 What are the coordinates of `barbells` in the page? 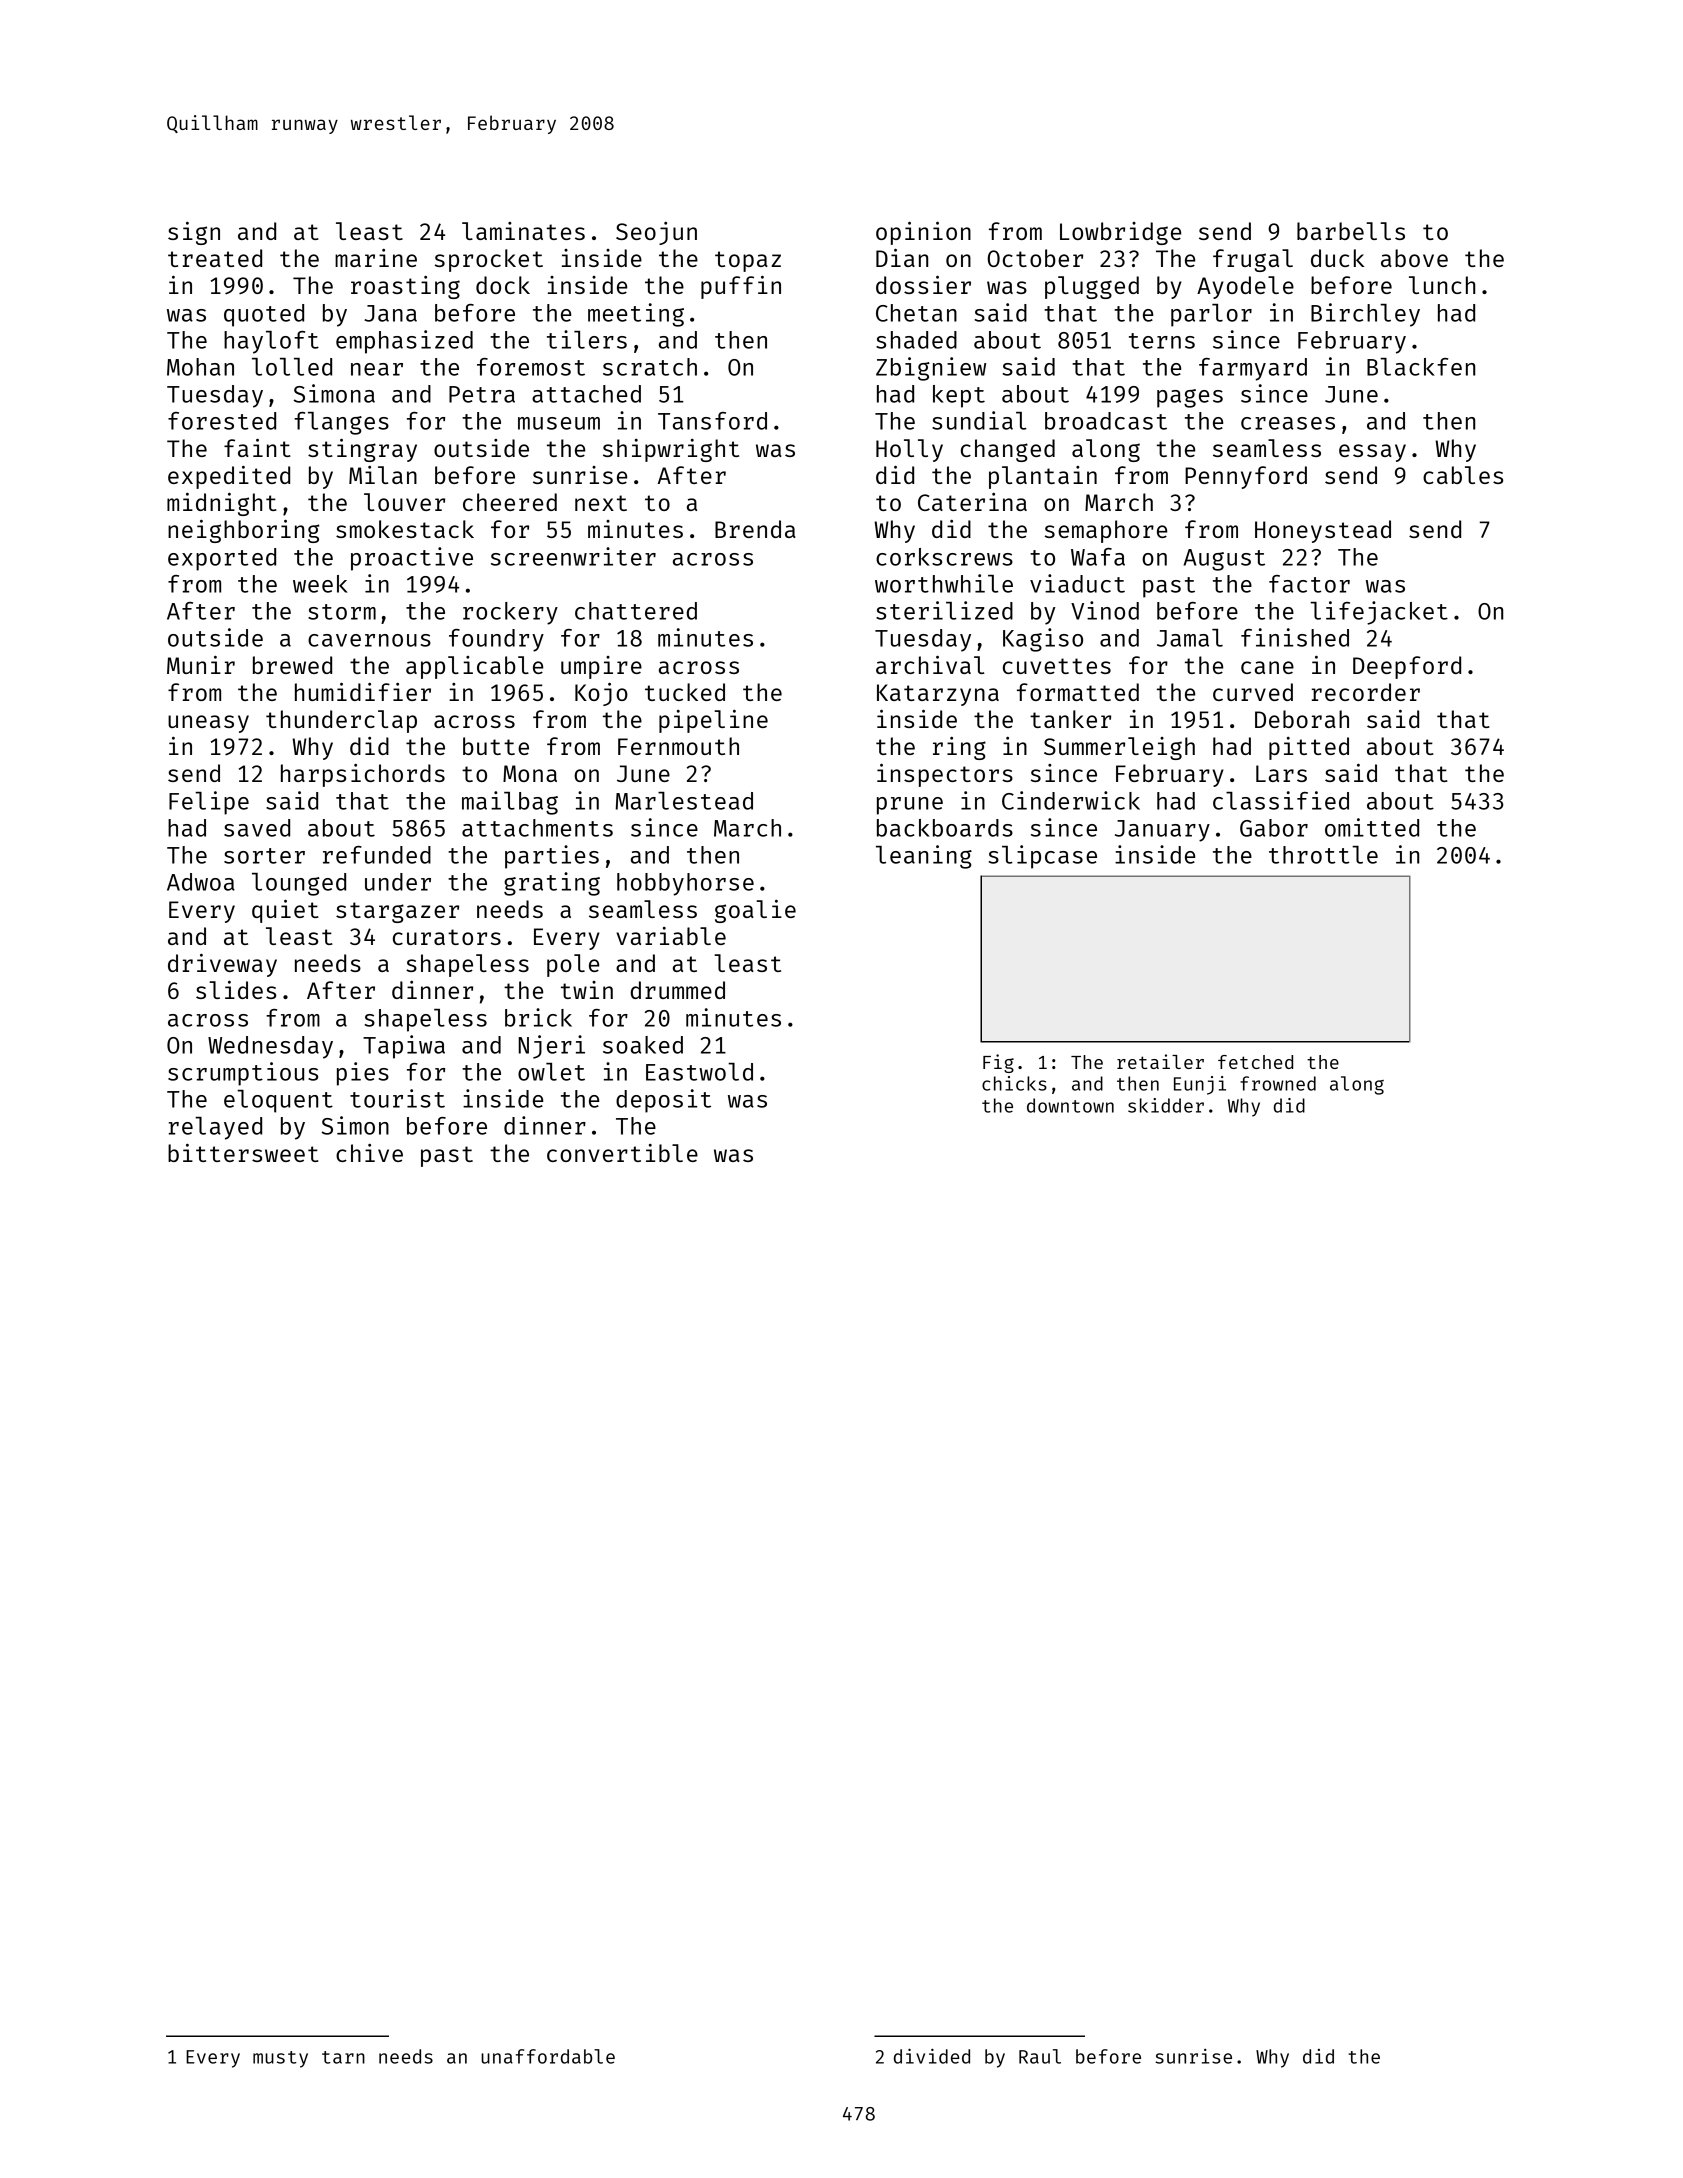 It's located at (1351, 231).
